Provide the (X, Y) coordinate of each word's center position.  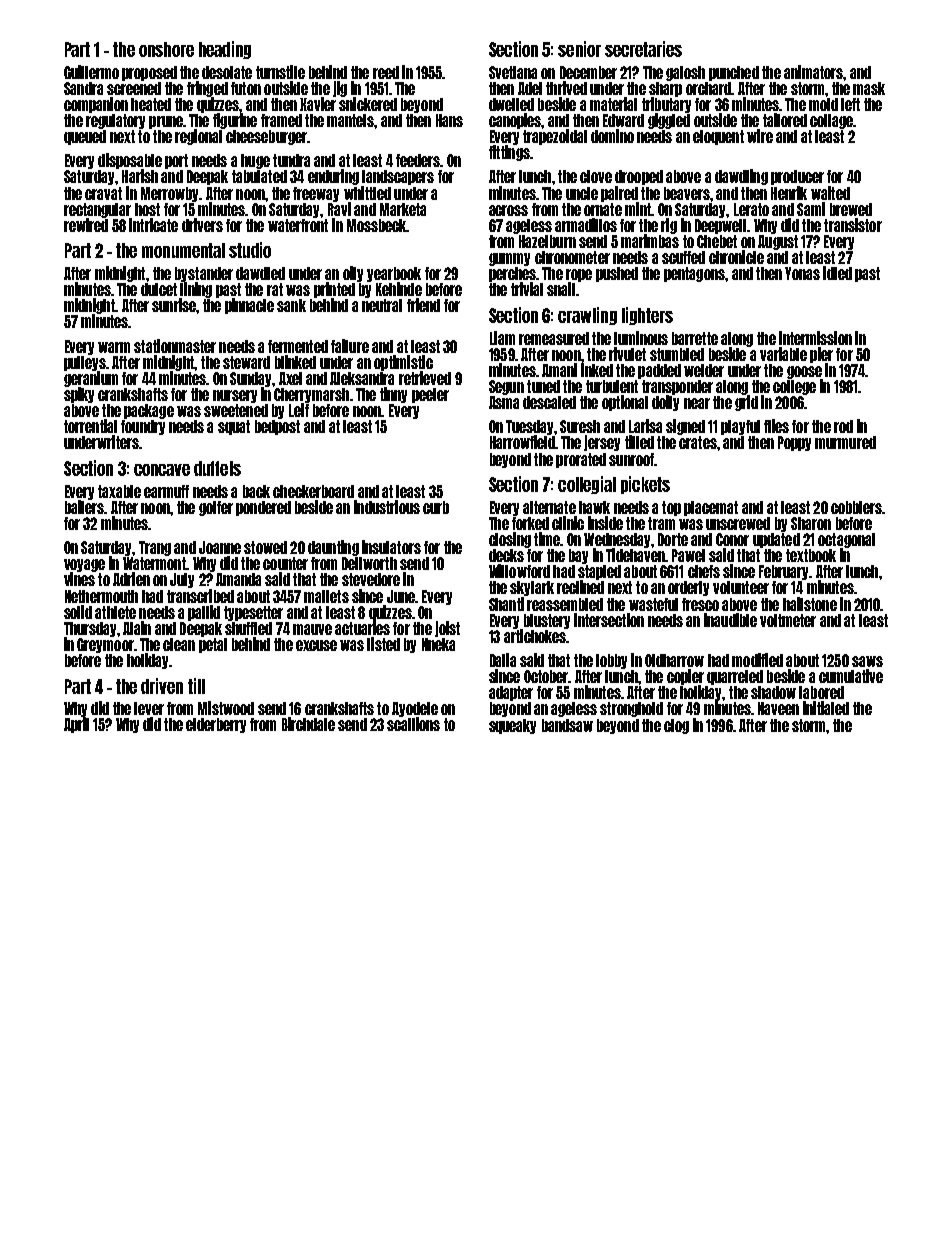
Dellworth (369, 563)
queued (85, 137)
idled (837, 273)
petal (213, 645)
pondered (263, 508)
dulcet (159, 289)
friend (423, 305)
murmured (845, 442)
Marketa (403, 209)
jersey (602, 443)
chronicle (736, 257)
